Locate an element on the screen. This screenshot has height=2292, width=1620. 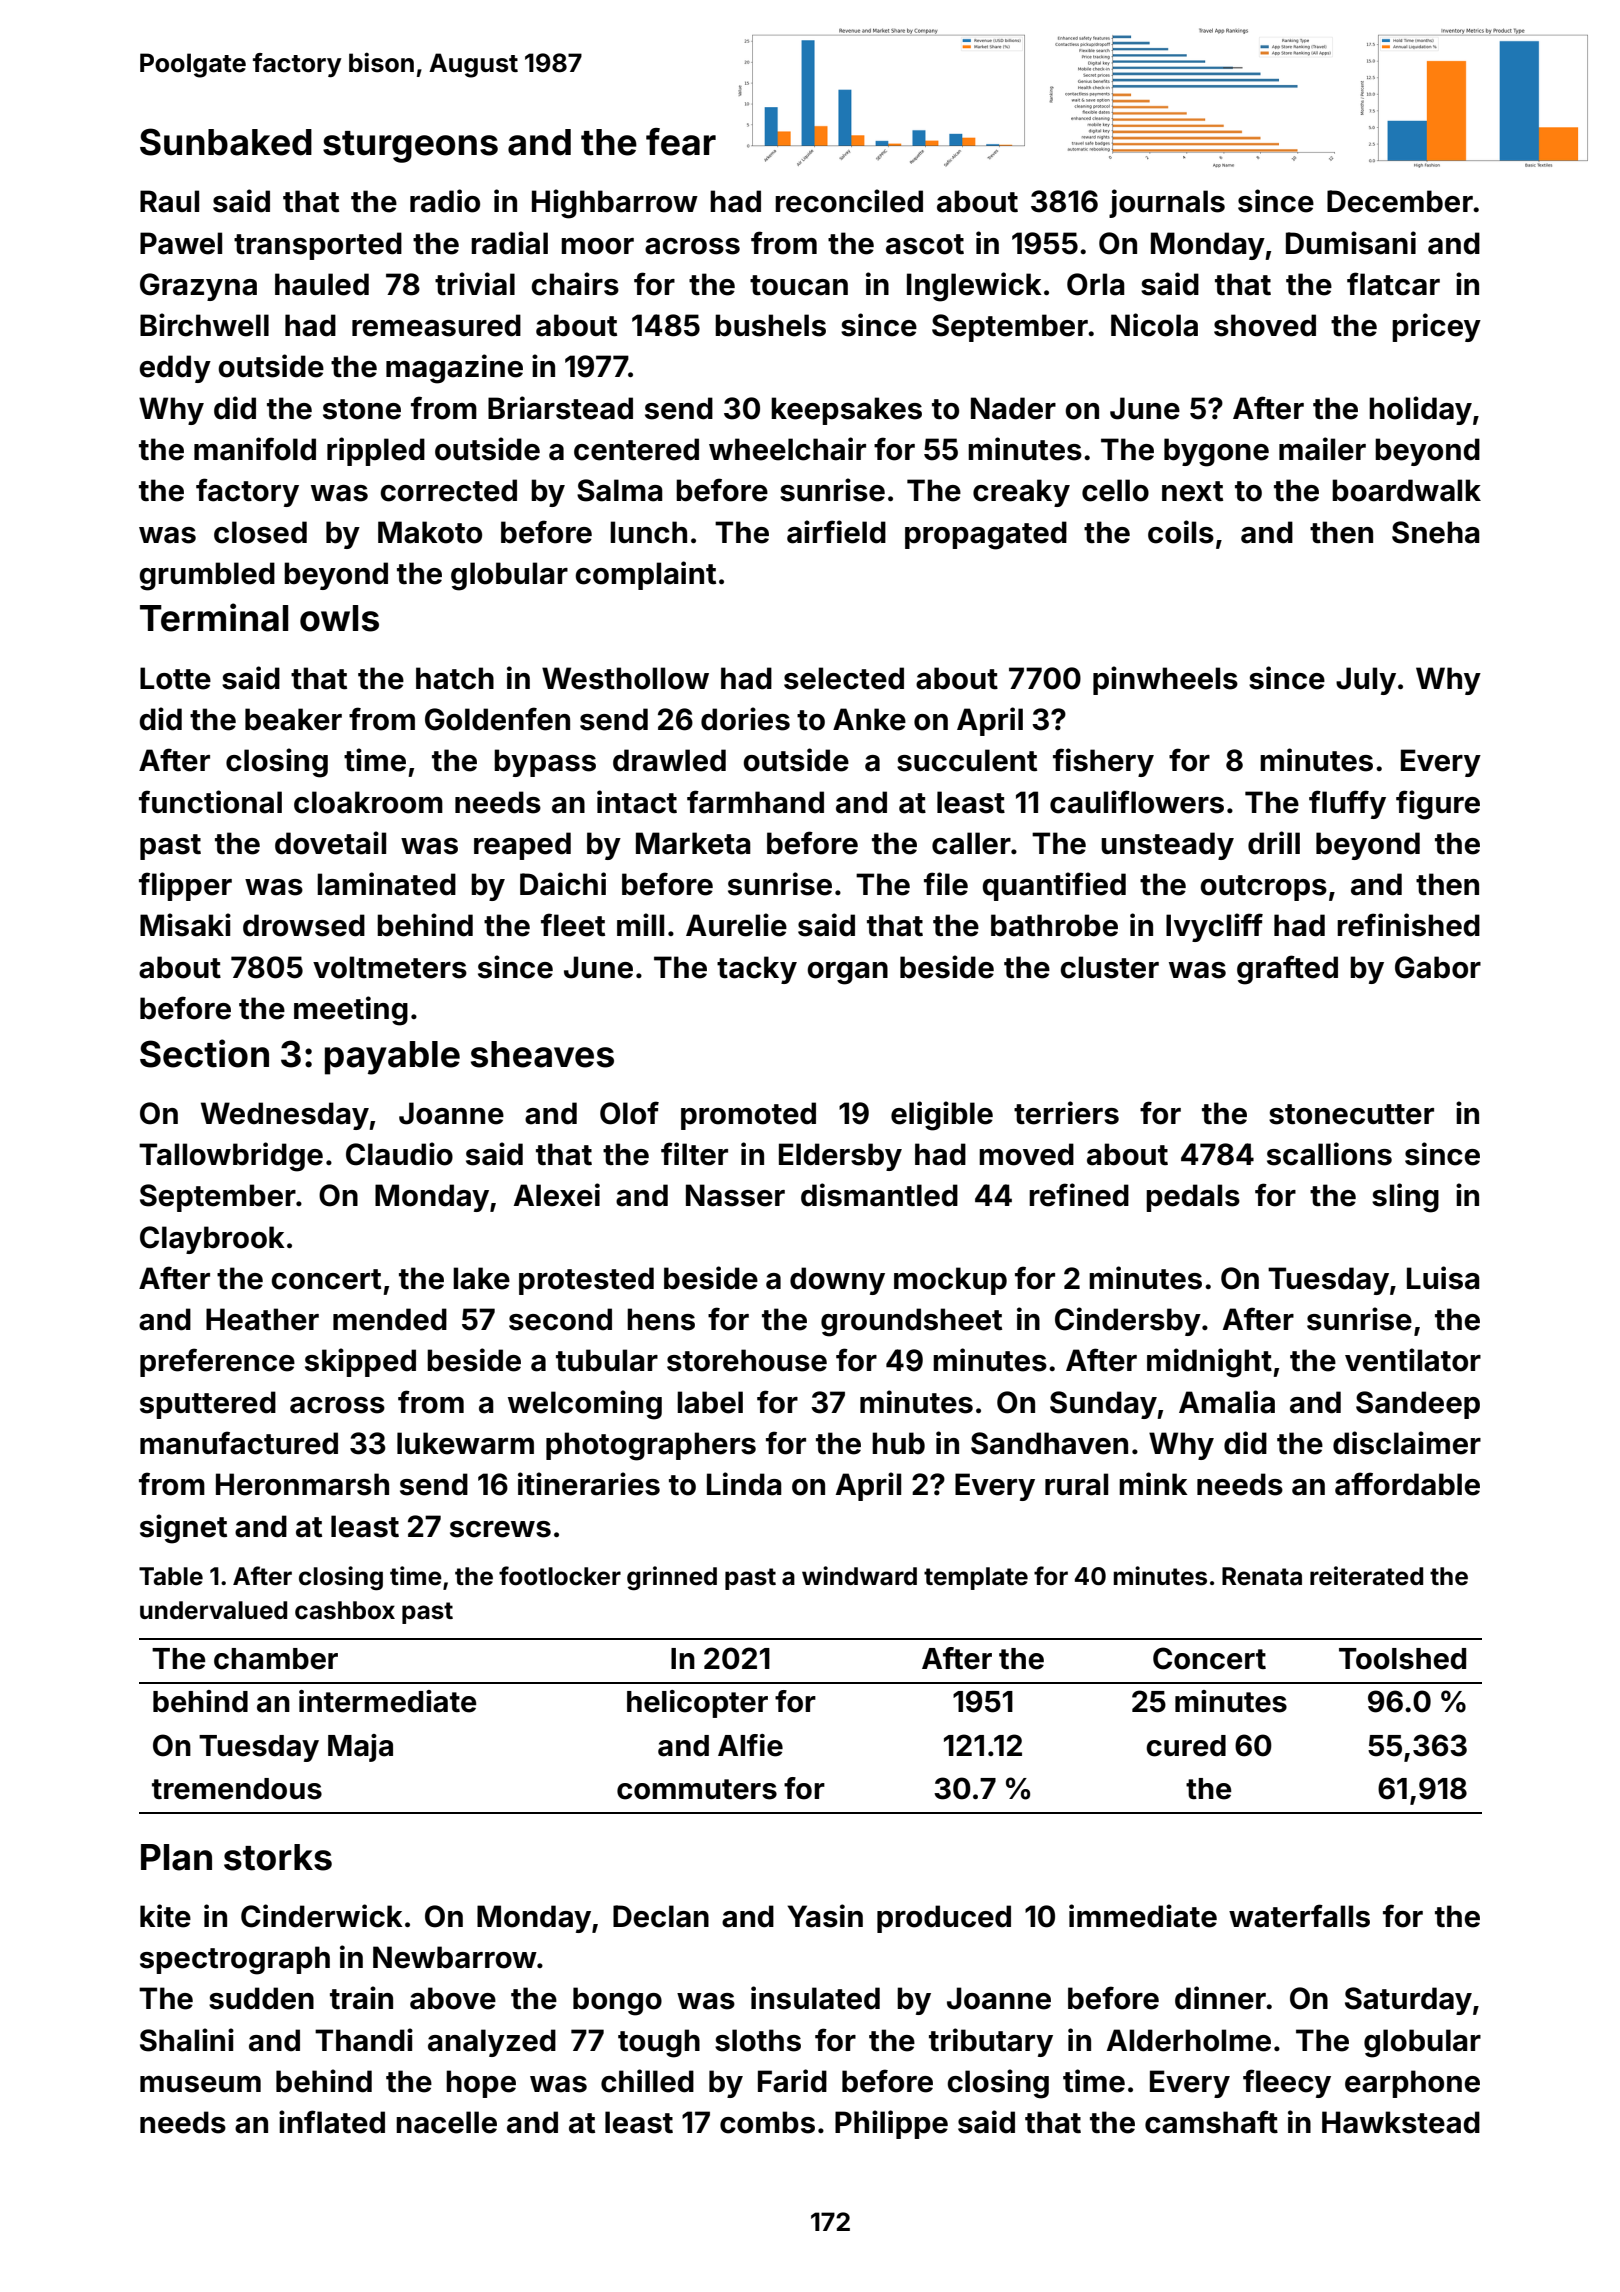
Sandeep is located at coordinates (1418, 1405).
